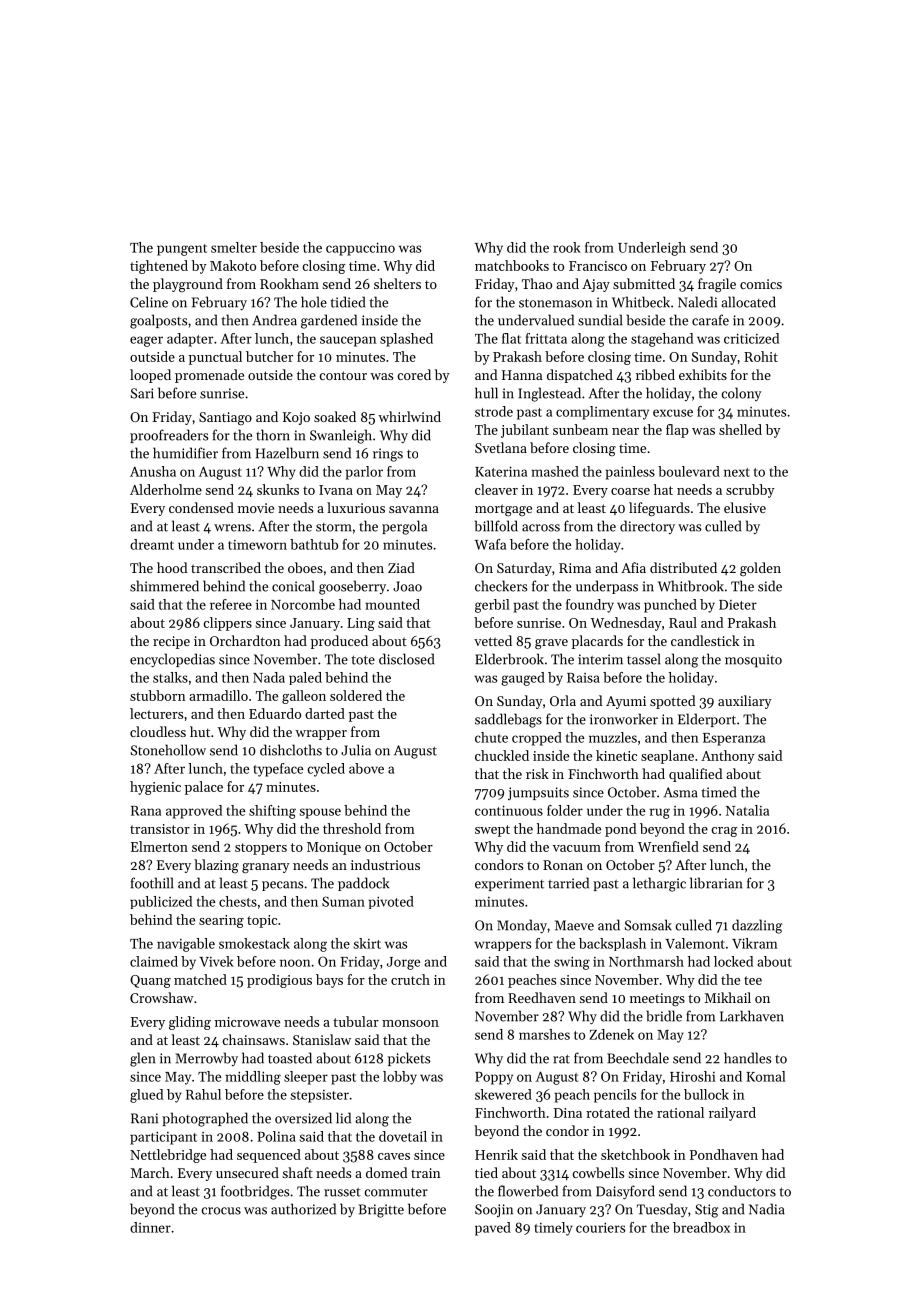  What do you see at coordinates (397, 283) in the document?
I see `shelters` at bounding box center [397, 283].
